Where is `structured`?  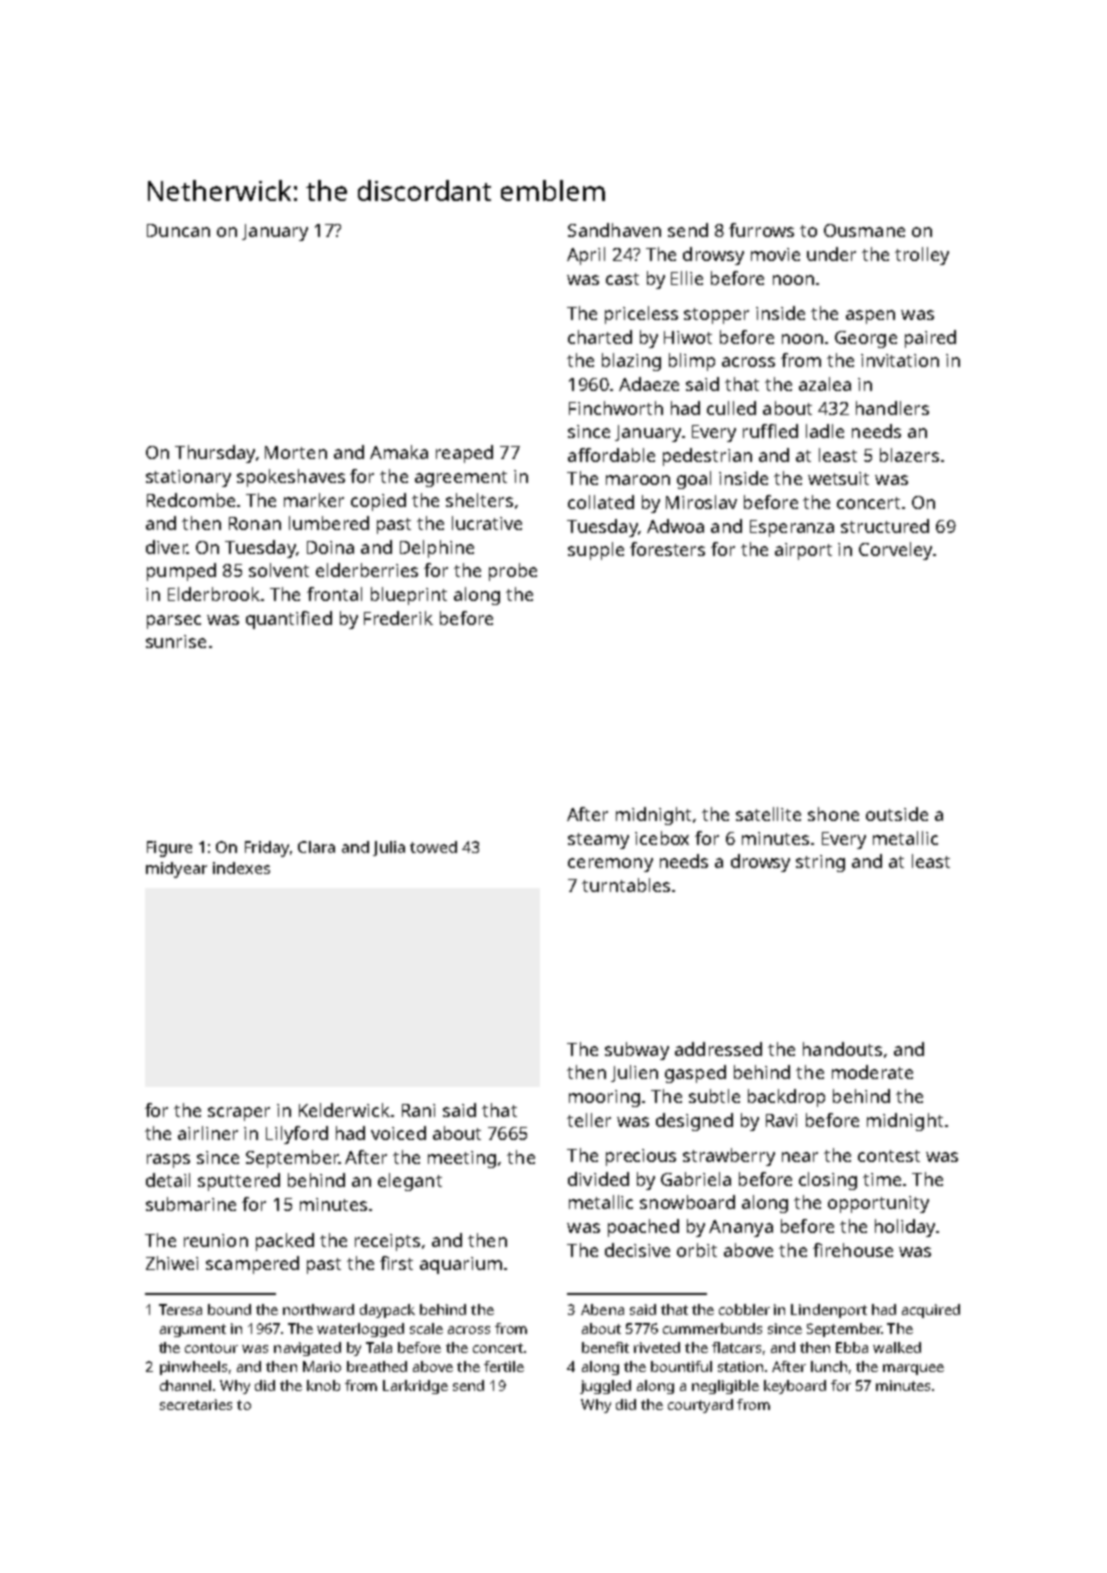
structured is located at coordinates (885, 526).
